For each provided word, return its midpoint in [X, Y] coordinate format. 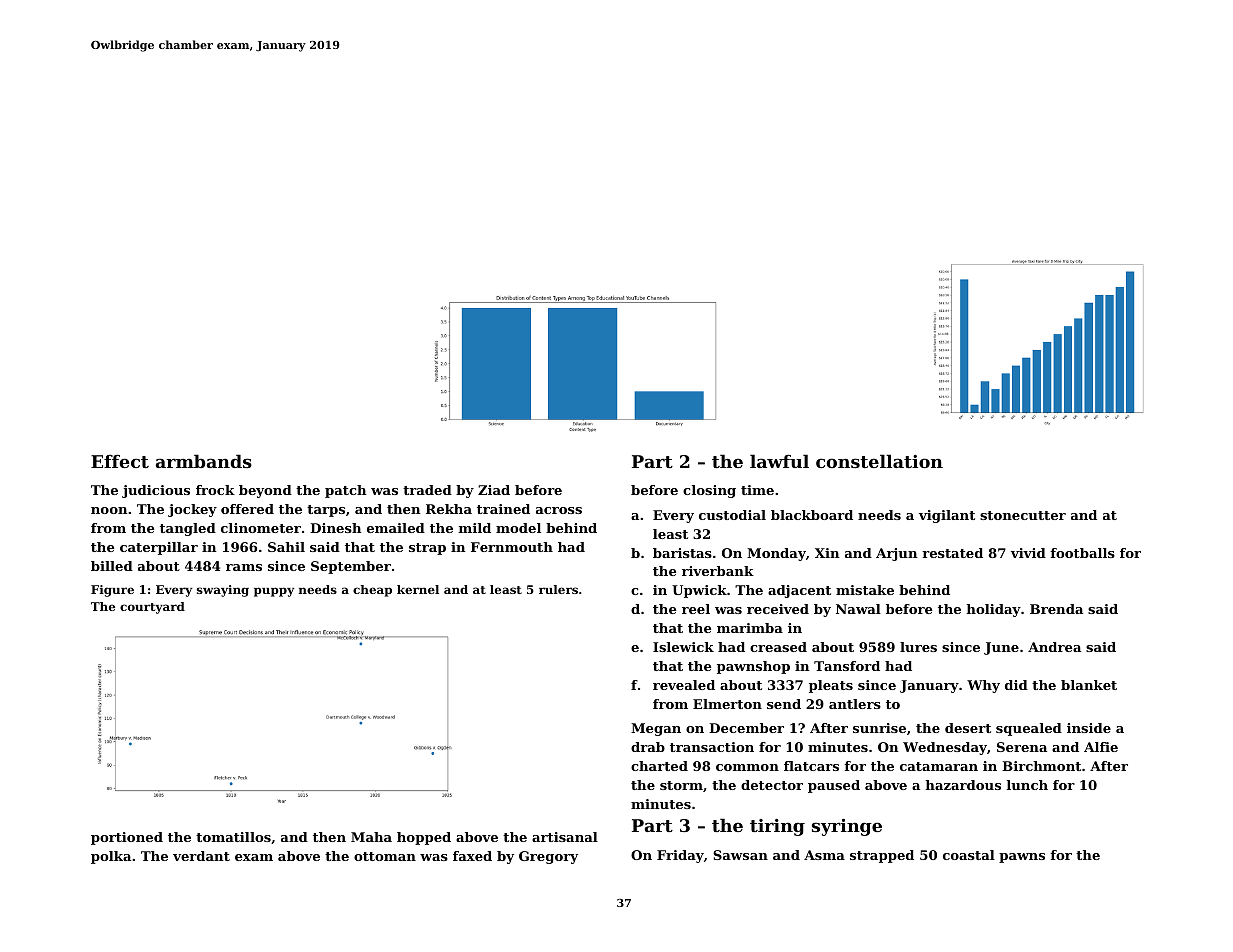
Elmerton [727, 704]
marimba [750, 628]
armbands [204, 461]
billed [112, 566]
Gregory [548, 857]
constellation [879, 461]
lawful [779, 461]
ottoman [385, 856]
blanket [1089, 685]
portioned [127, 838]
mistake [865, 590]
